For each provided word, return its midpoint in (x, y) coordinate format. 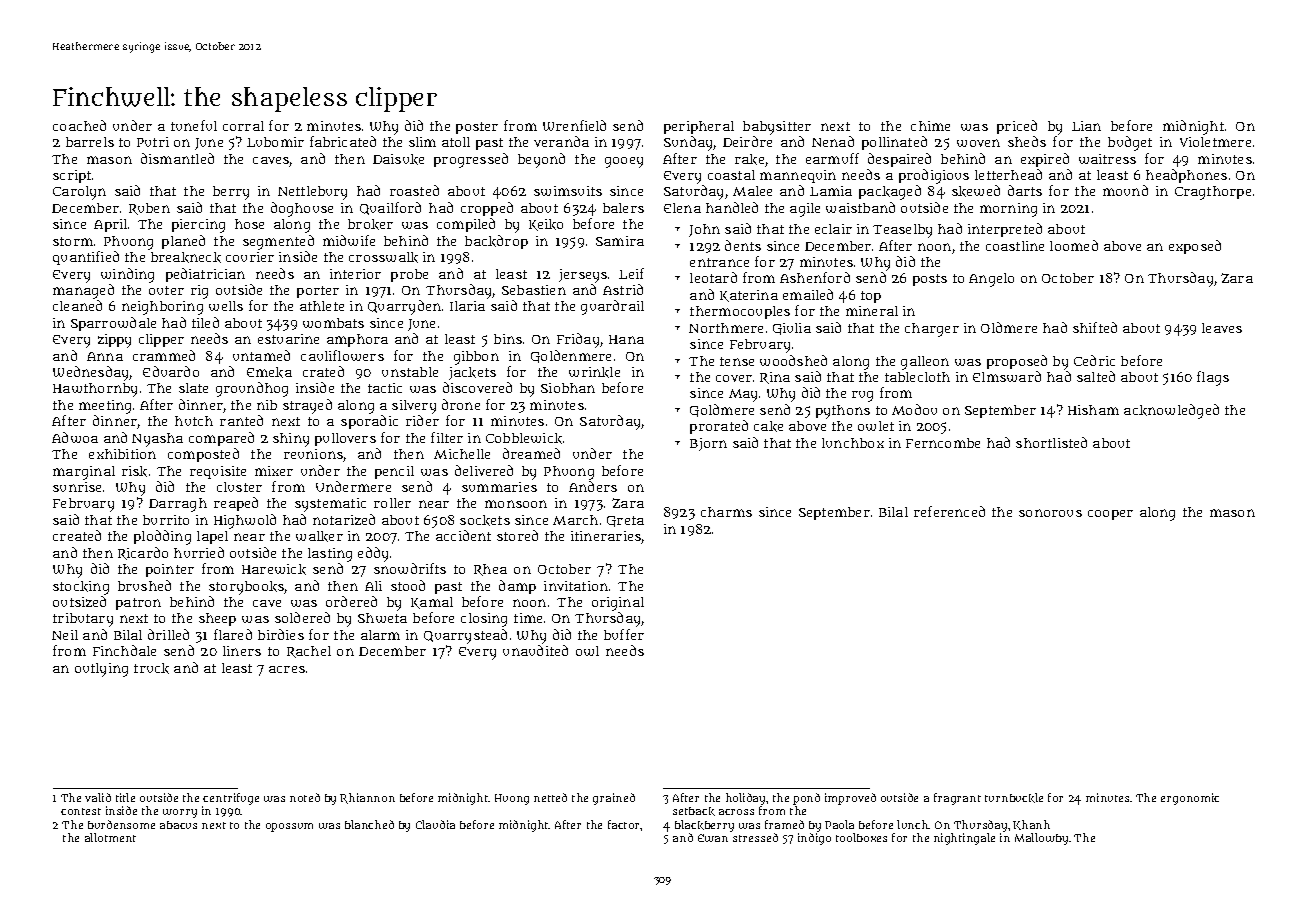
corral (243, 126)
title (125, 797)
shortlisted (1051, 442)
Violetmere (1215, 142)
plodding (162, 537)
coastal (731, 175)
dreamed (531, 453)
